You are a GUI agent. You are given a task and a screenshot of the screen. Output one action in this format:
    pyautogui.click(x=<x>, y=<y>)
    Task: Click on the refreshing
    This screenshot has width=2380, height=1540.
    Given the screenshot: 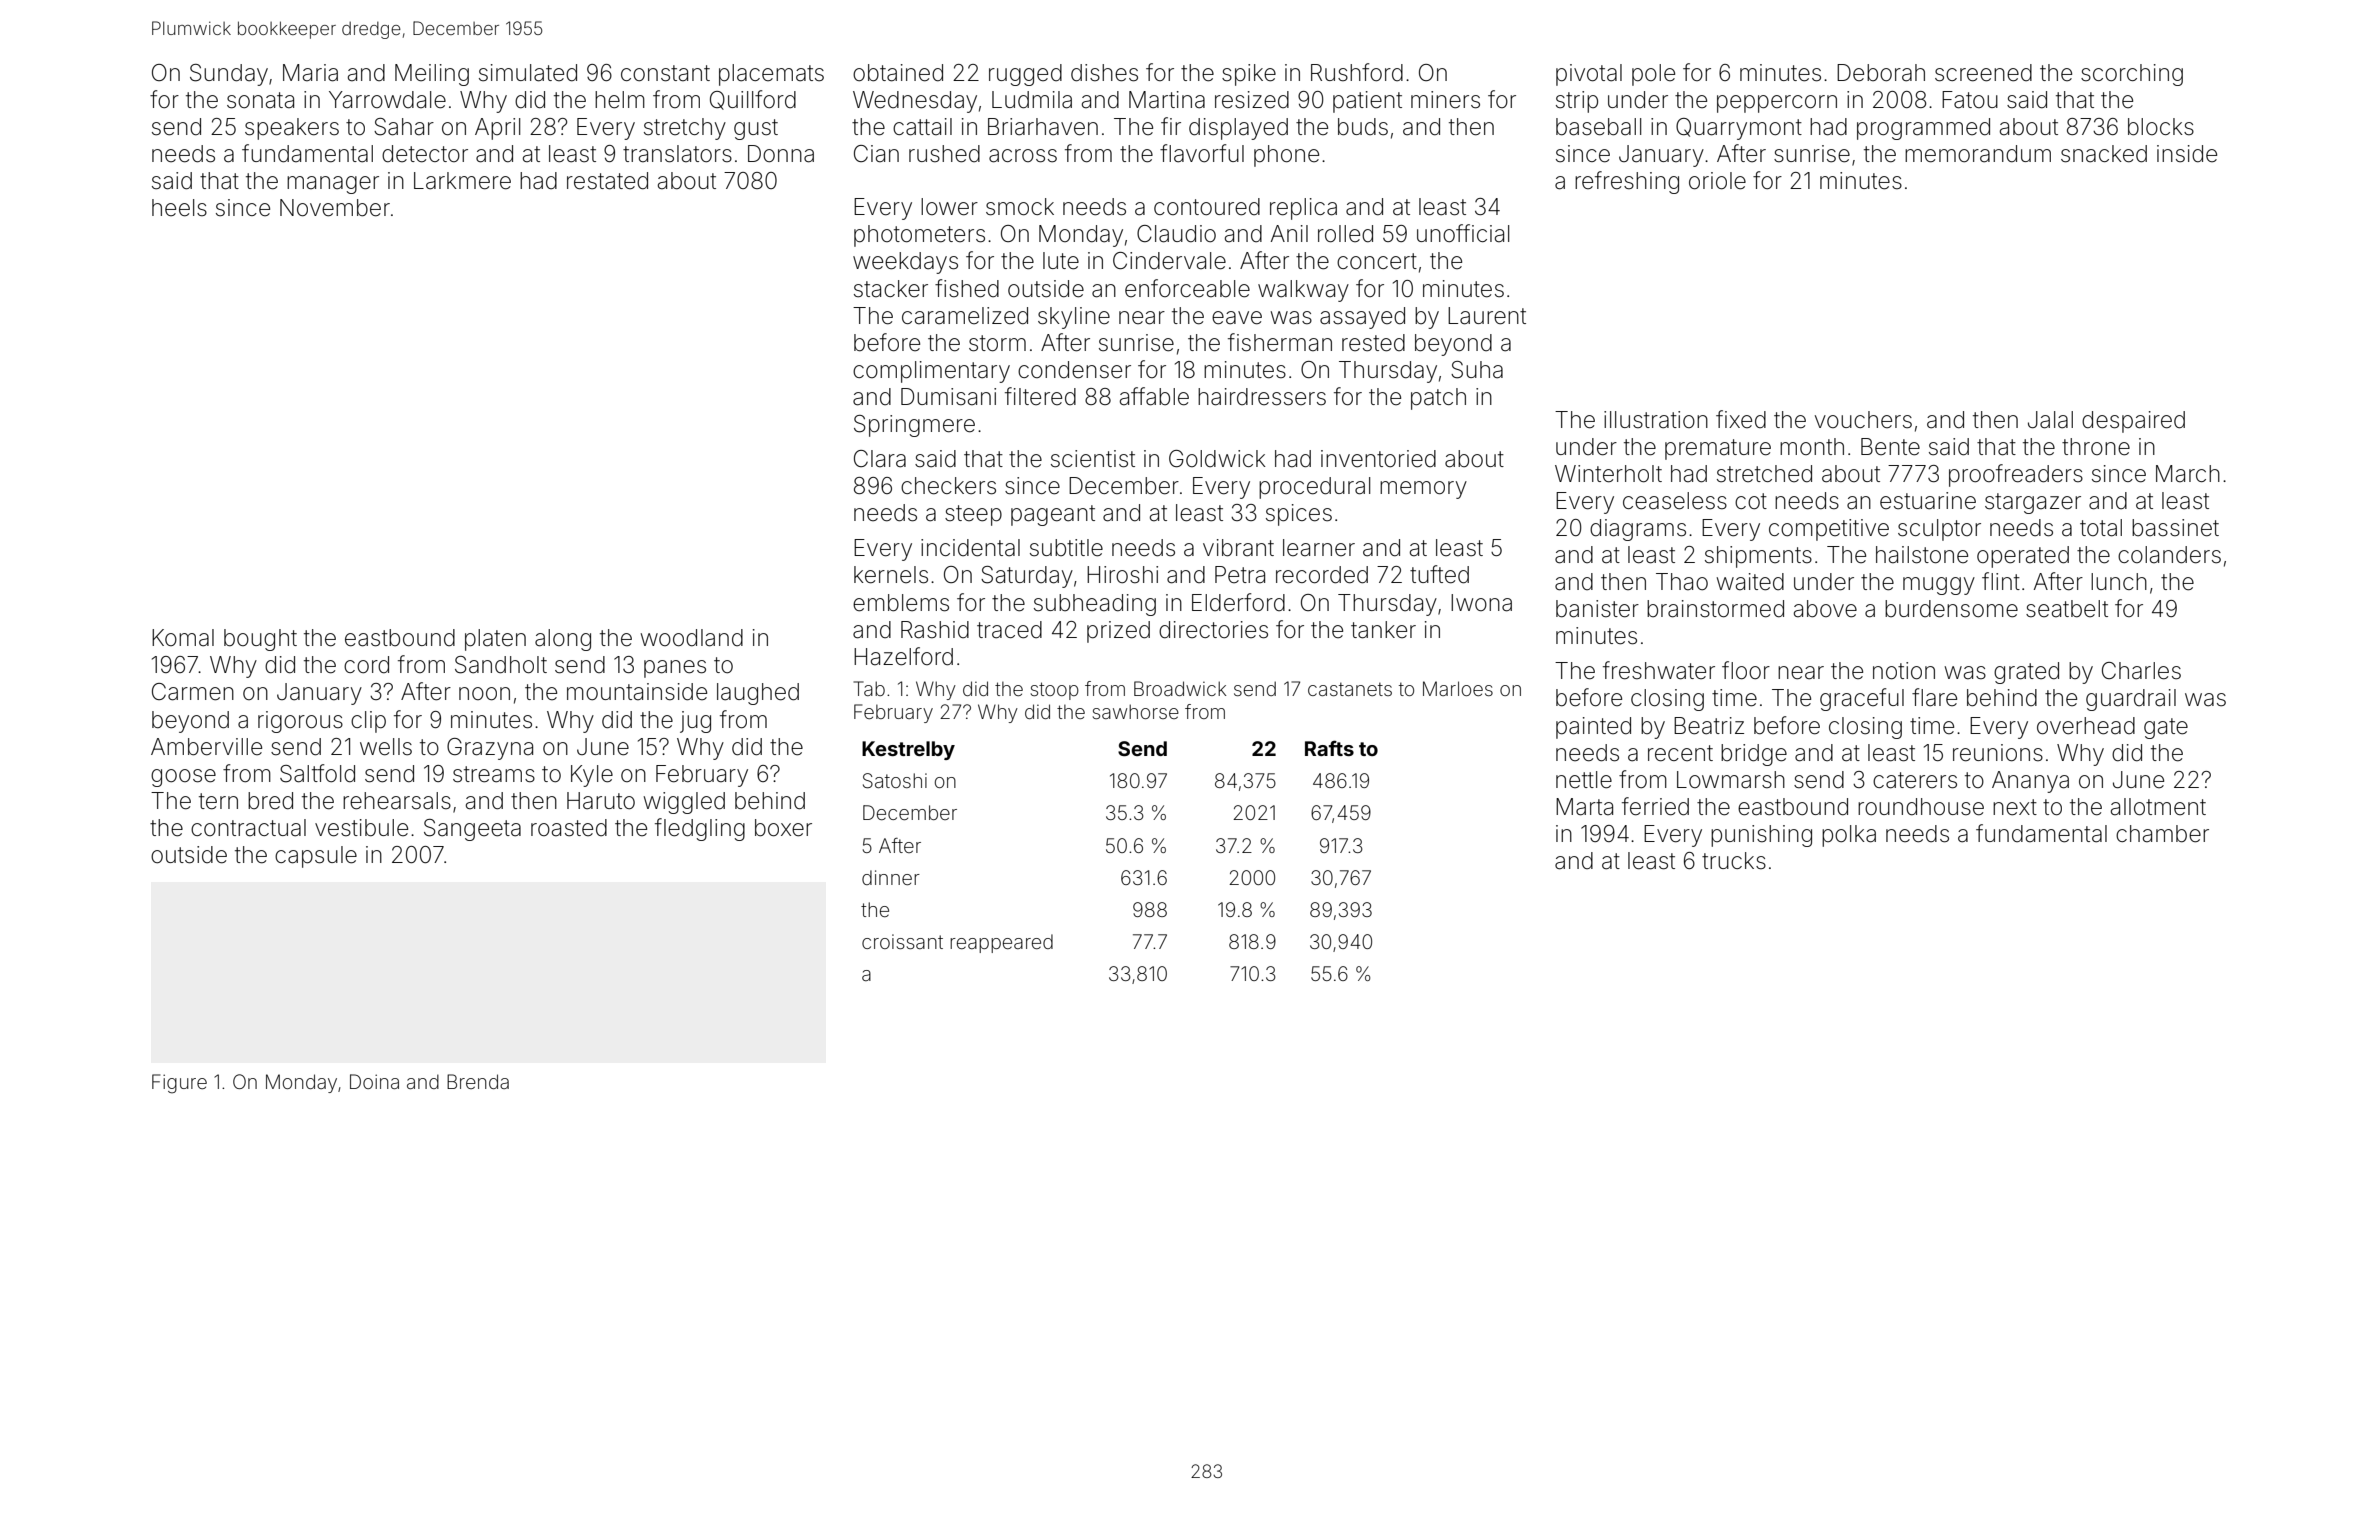 What is the action you would take?
    pyautogui.click(x=1627, y=182)
